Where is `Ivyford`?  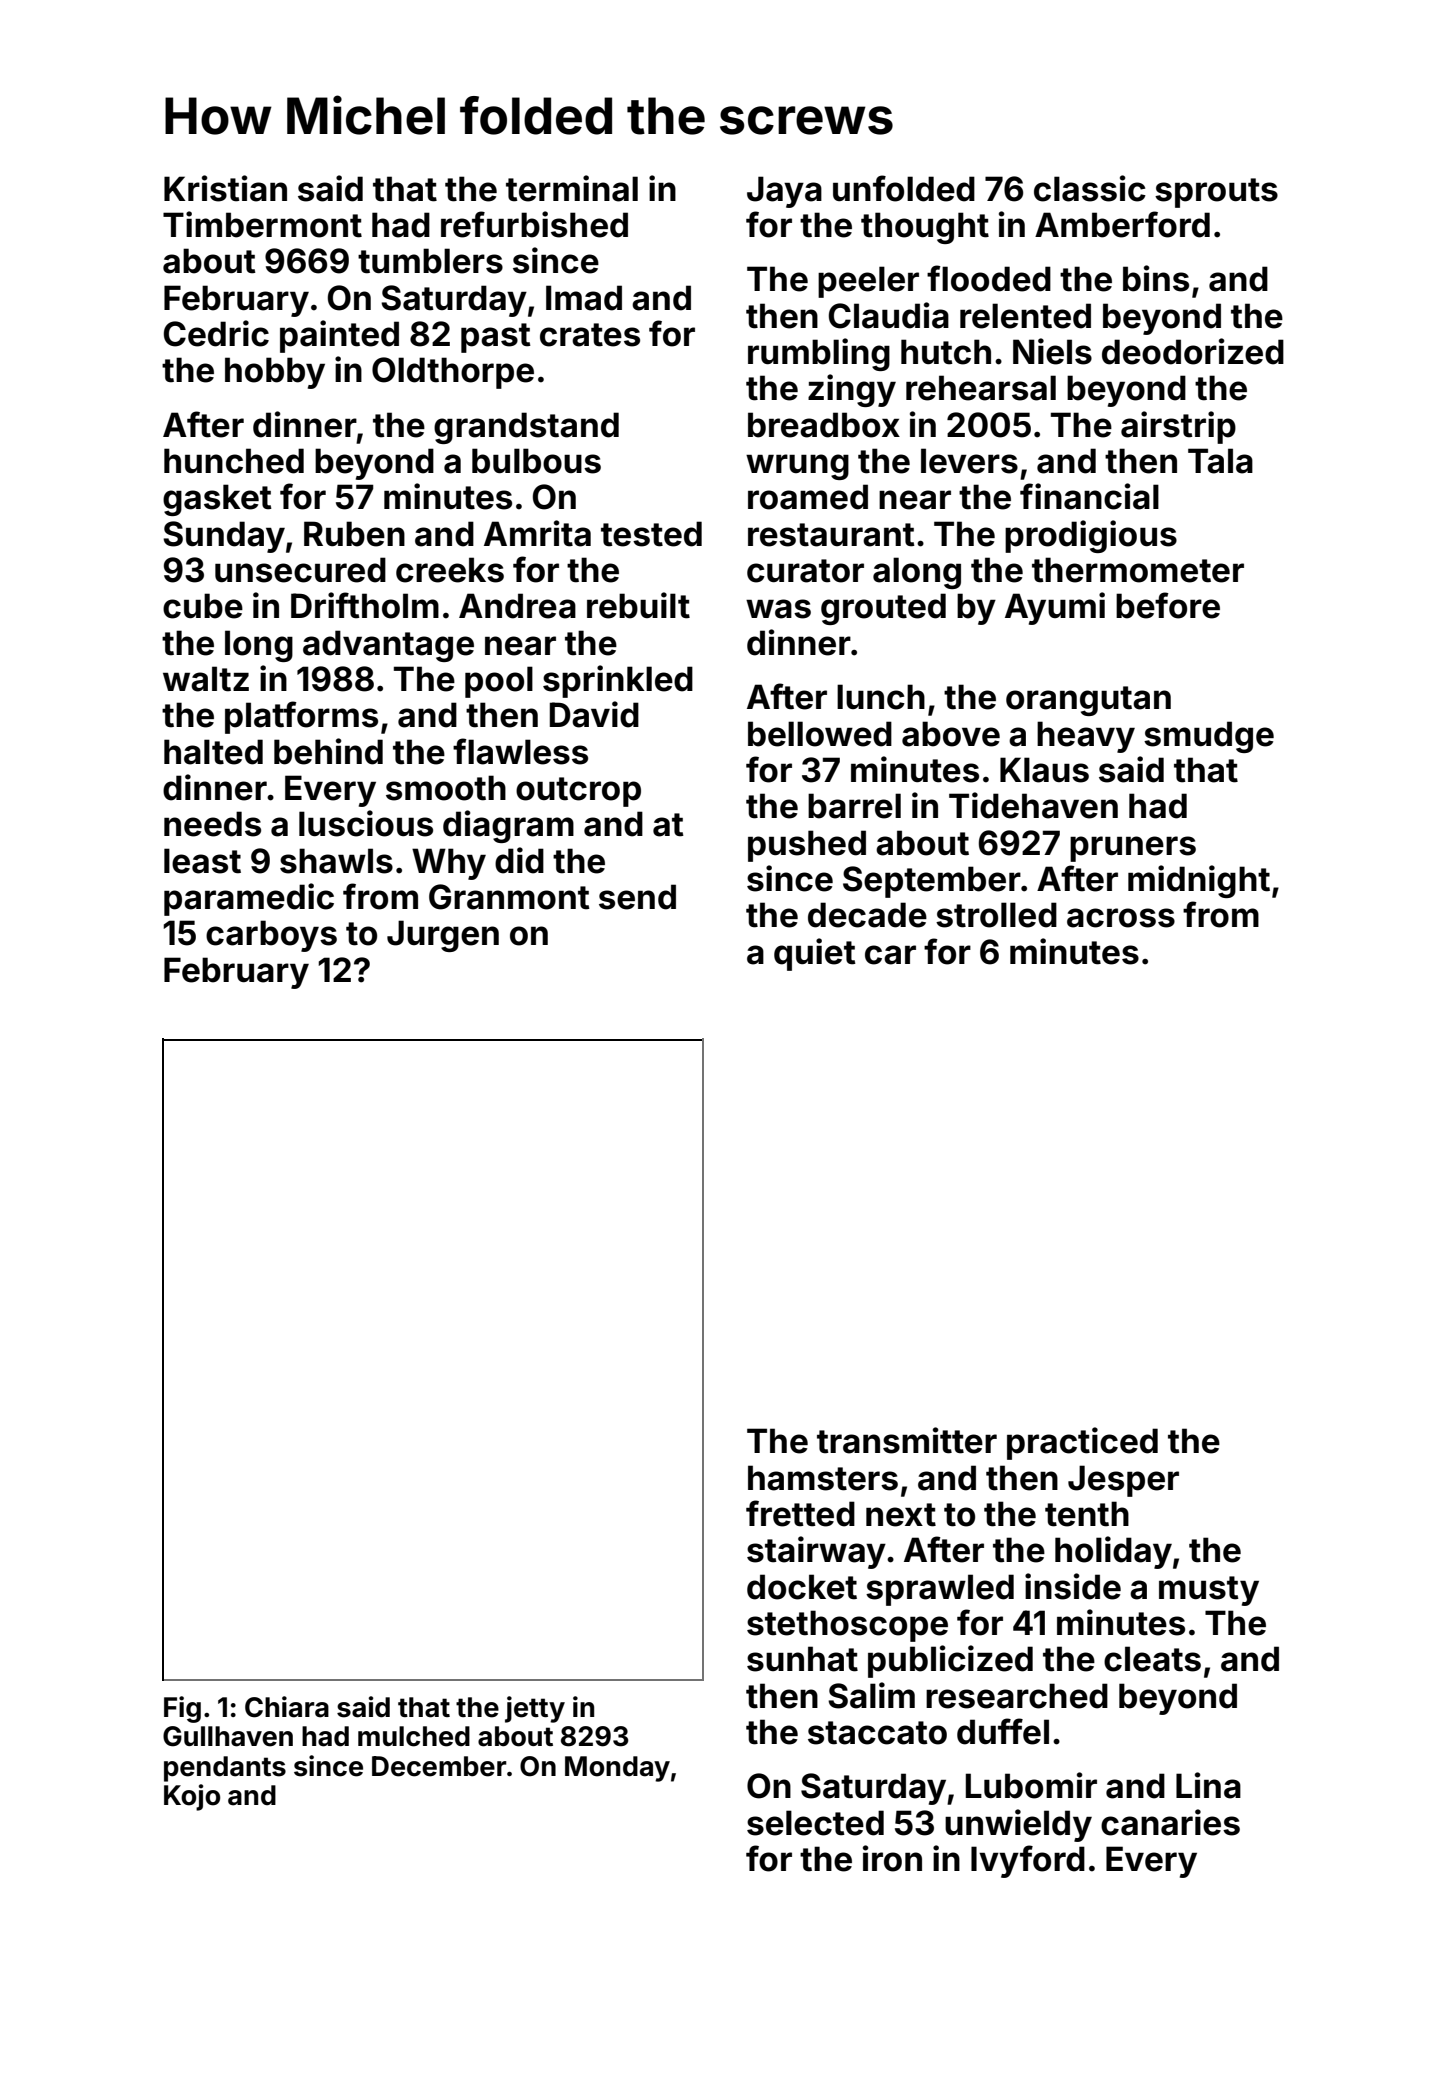
Ivyford is located at coordinates (1028, 1861).
